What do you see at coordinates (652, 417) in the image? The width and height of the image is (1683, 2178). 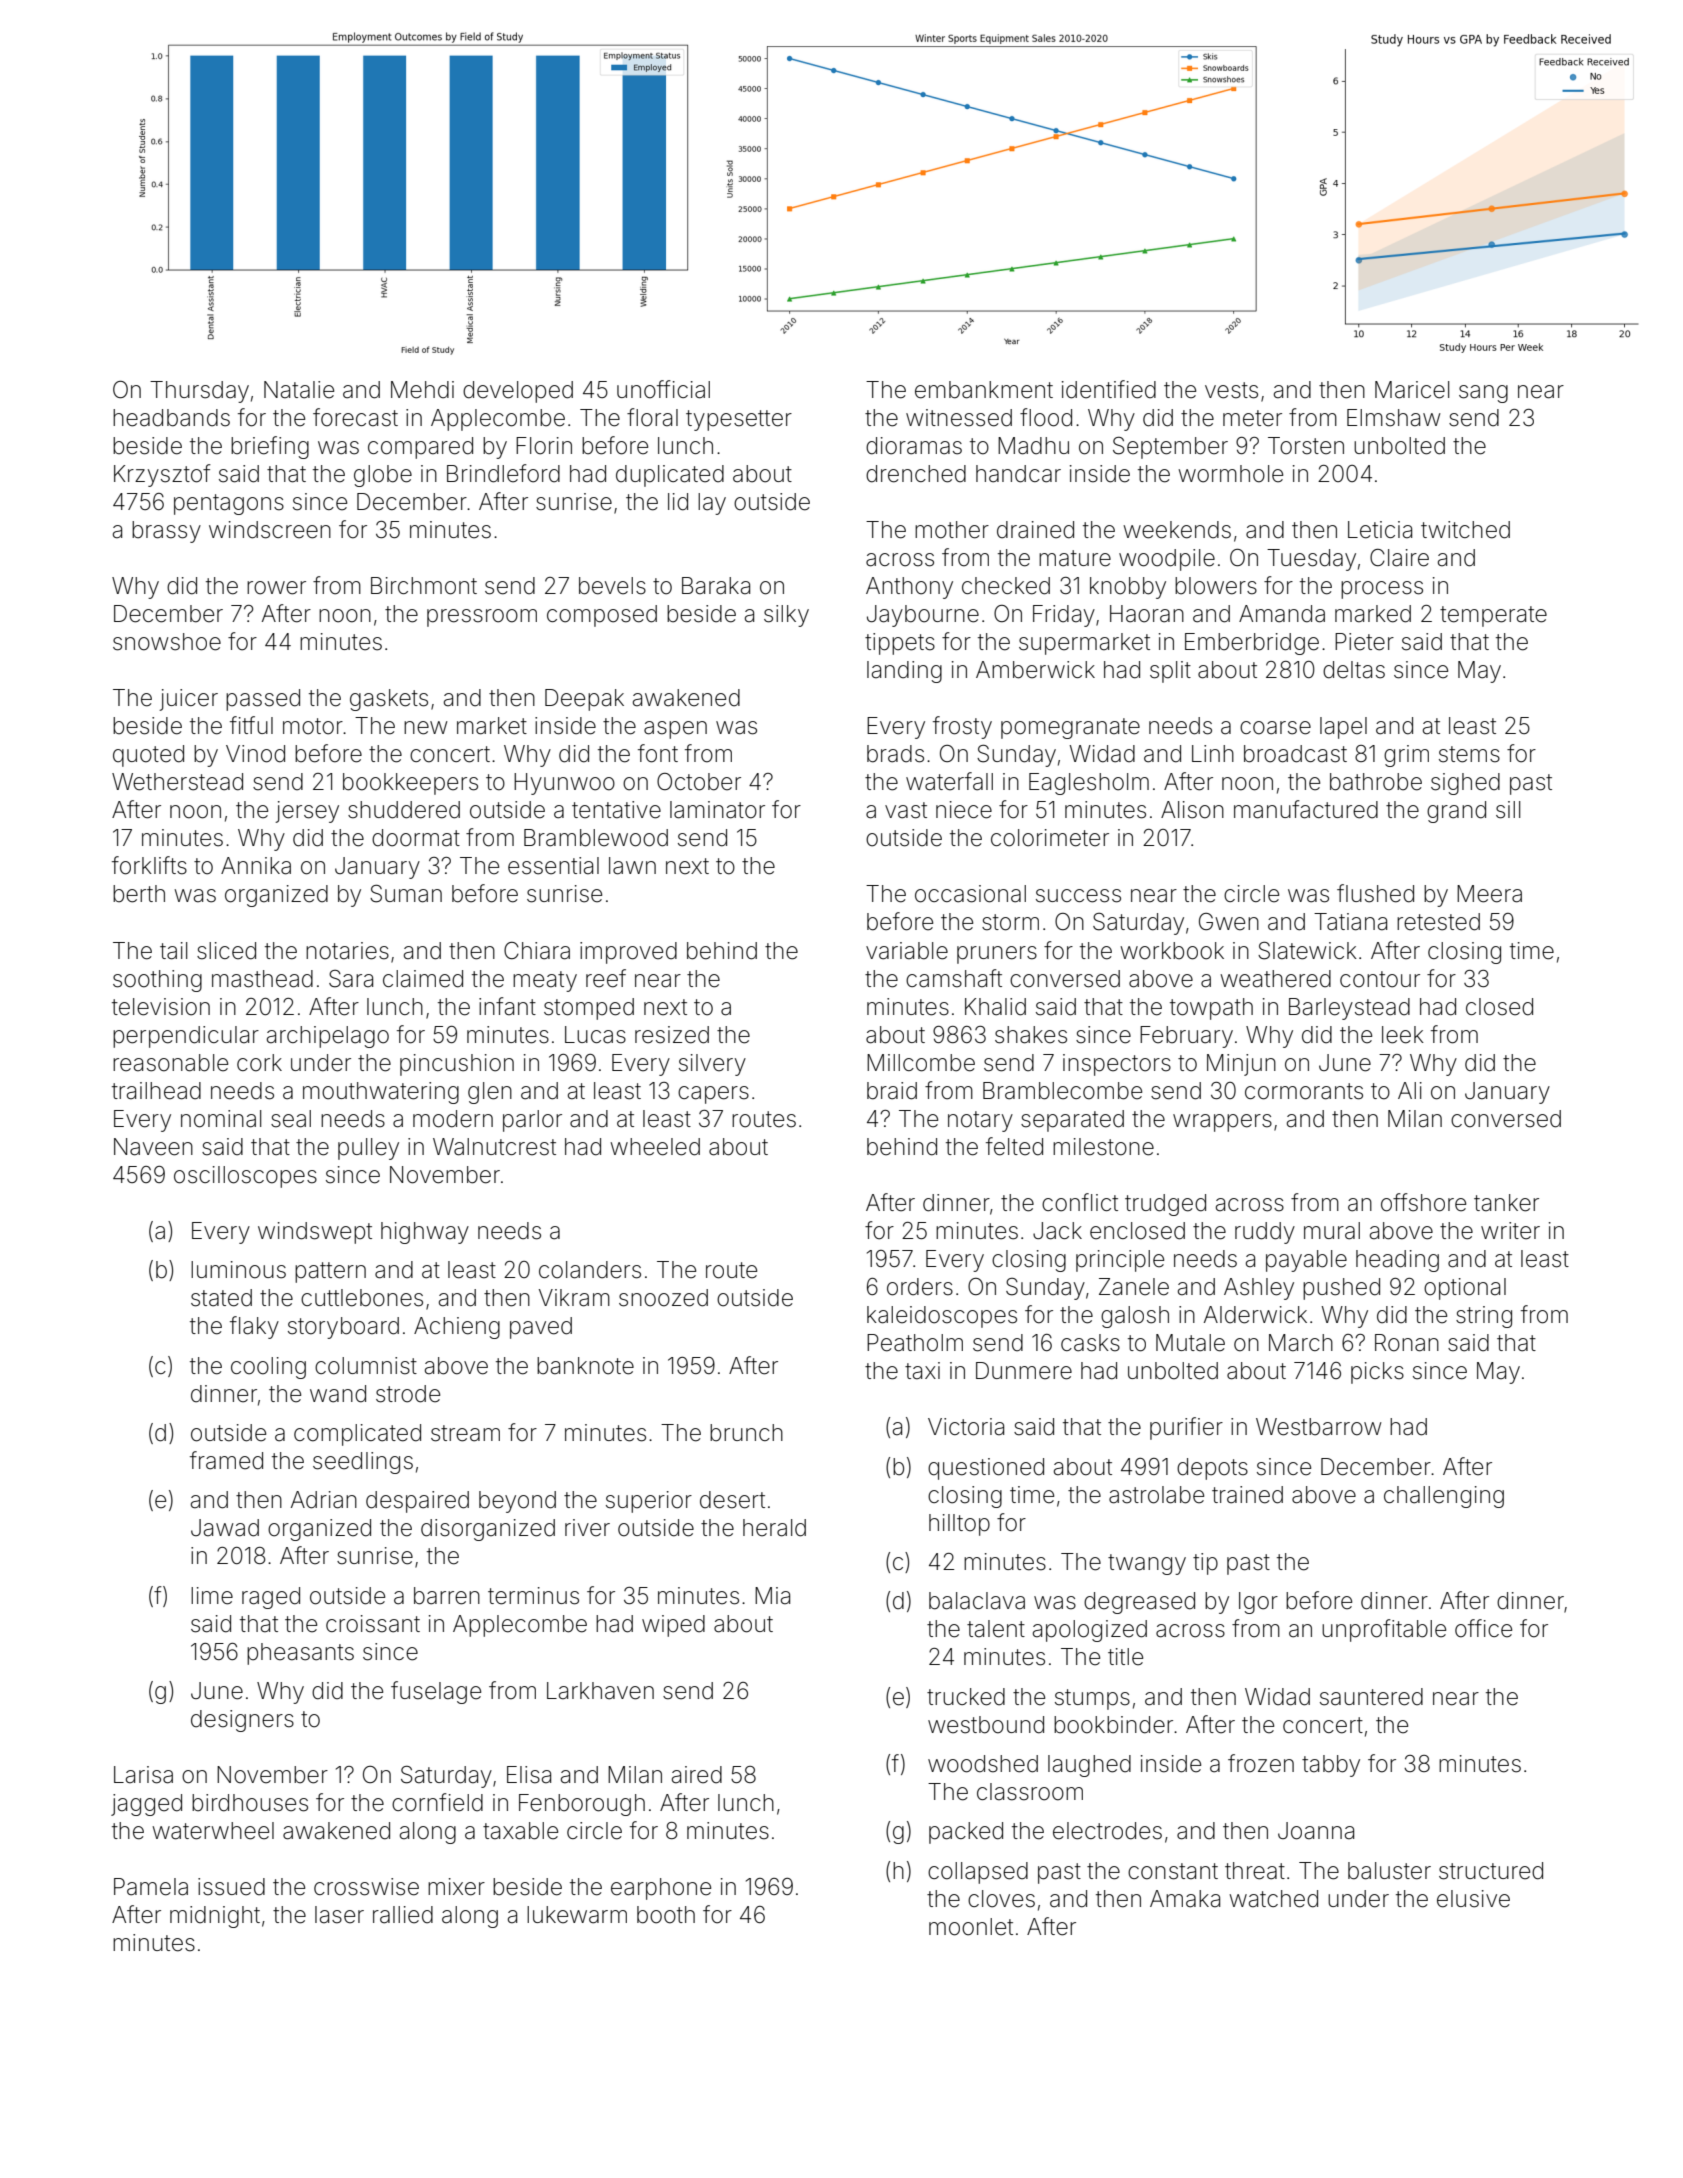 I see `floral` at bounding box center [652, 417].
